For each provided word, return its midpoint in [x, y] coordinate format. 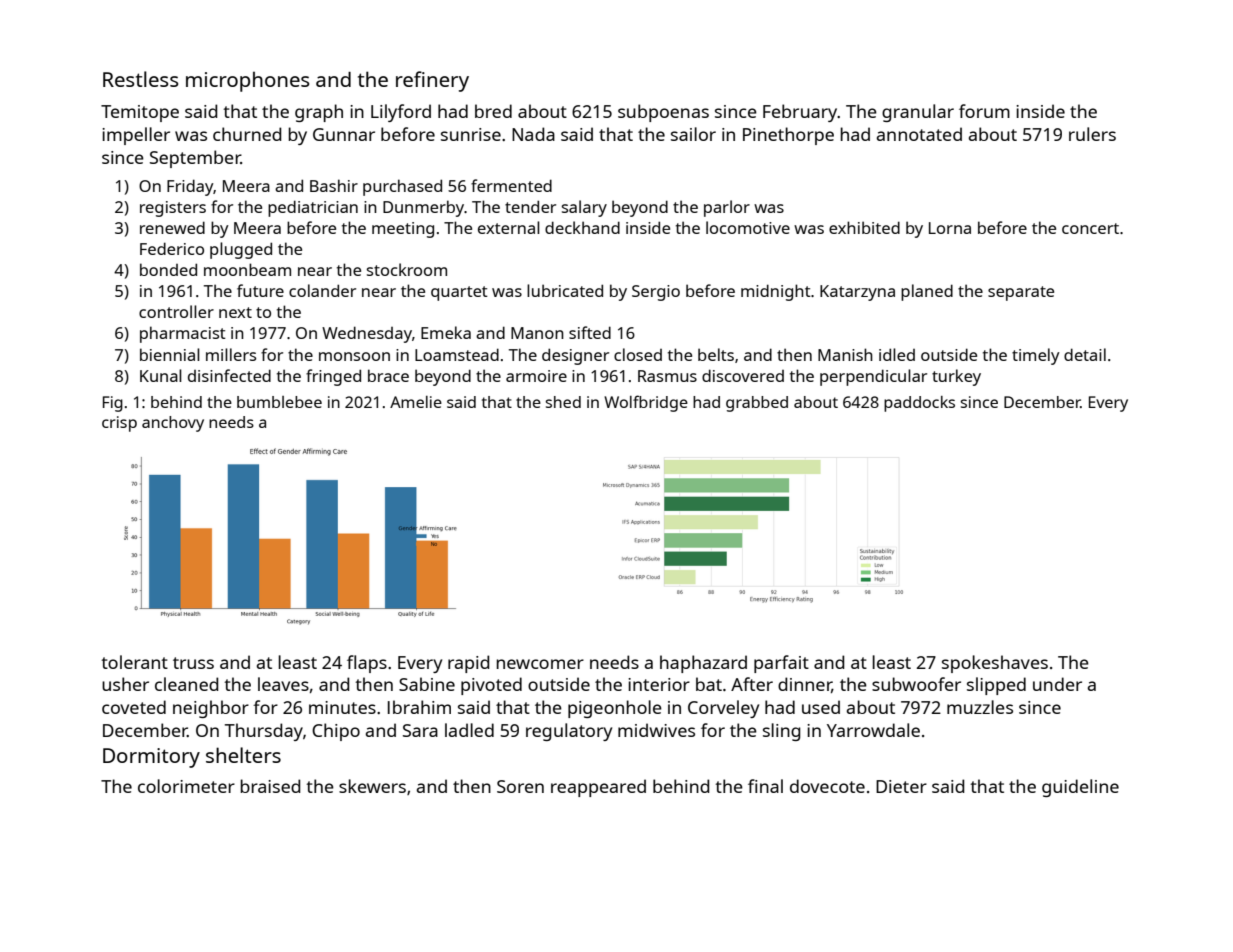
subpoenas [663, 113]
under [1057, 684]
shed [563, 402]
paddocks [919, 404]
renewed [172, 227]
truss [193, 663]
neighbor [211, 709]
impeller [136, 136]
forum [984, 111]
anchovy [173, 424]
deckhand [582, 227]
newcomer [540, 664]
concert [1090, 228]
